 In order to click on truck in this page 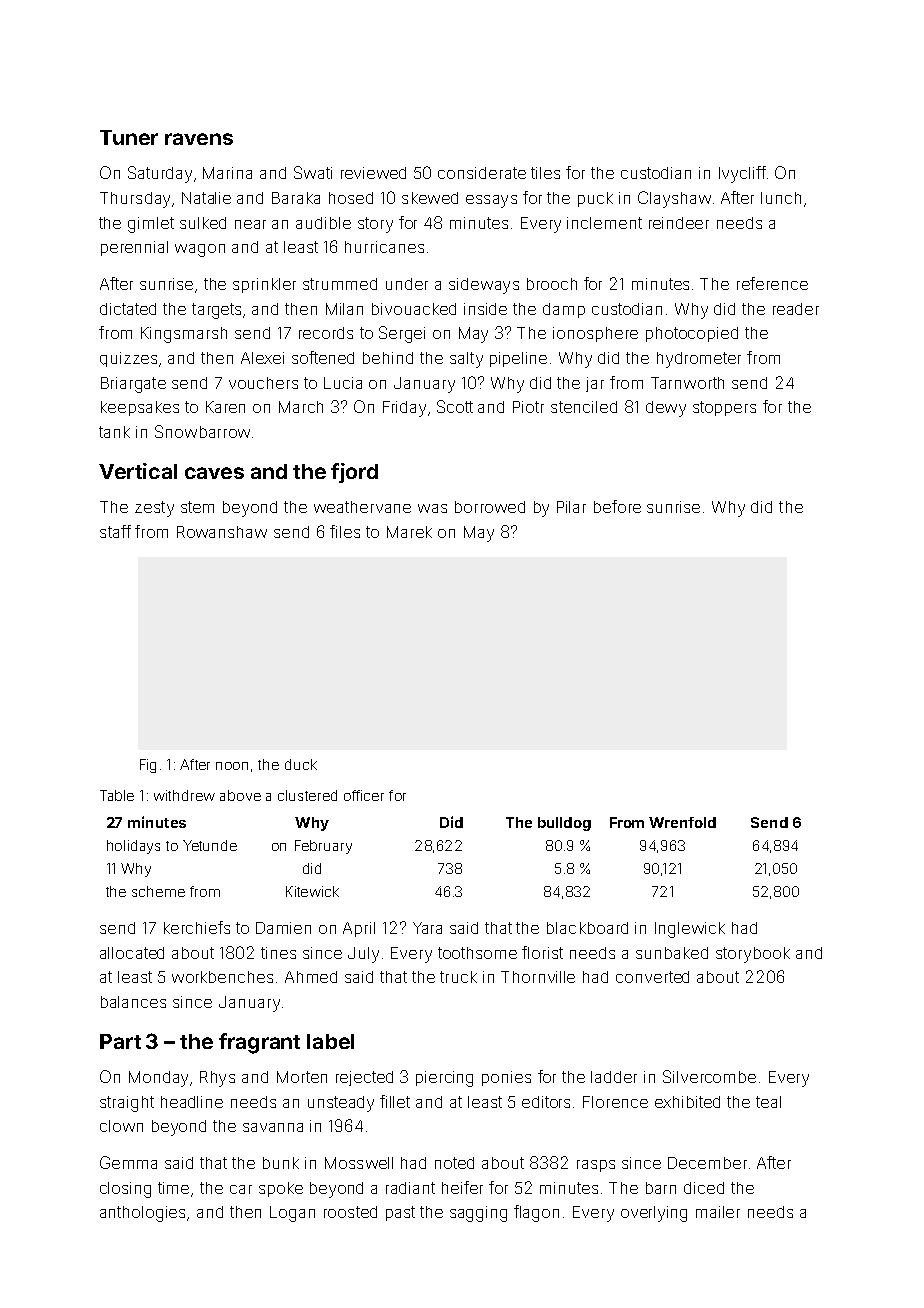, I will do `click(458, 977)`.
